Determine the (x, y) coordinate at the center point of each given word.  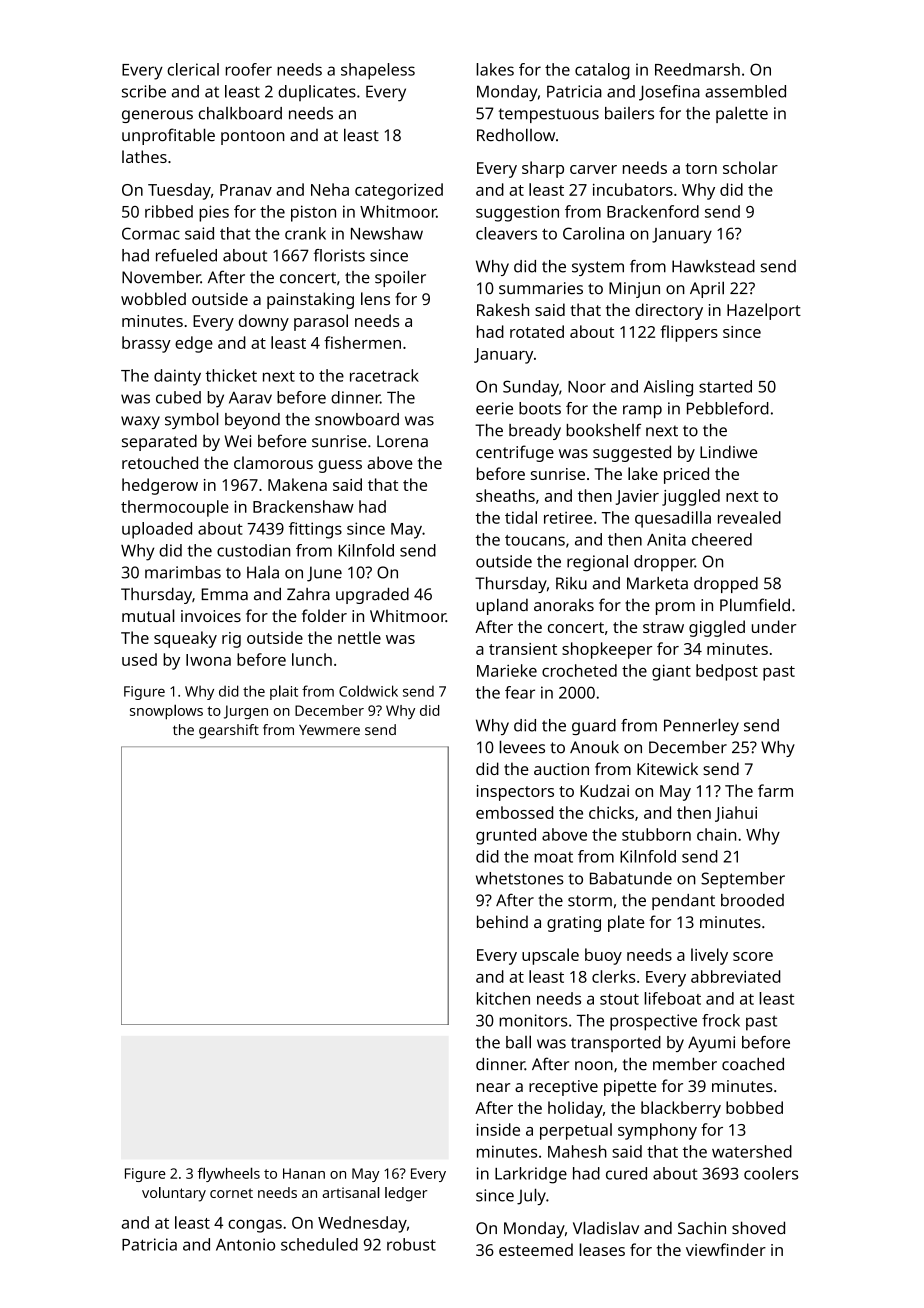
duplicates (317, 93)
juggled (691, 497)
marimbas (183, 572)
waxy (140, 422)
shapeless (378, 71)
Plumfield (755, 605)
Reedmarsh (697, 69)
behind (502, 921)
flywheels (229, 1174)
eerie (494, 408)
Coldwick (368, 691)
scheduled (319, 1244)
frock (721, 1020)
